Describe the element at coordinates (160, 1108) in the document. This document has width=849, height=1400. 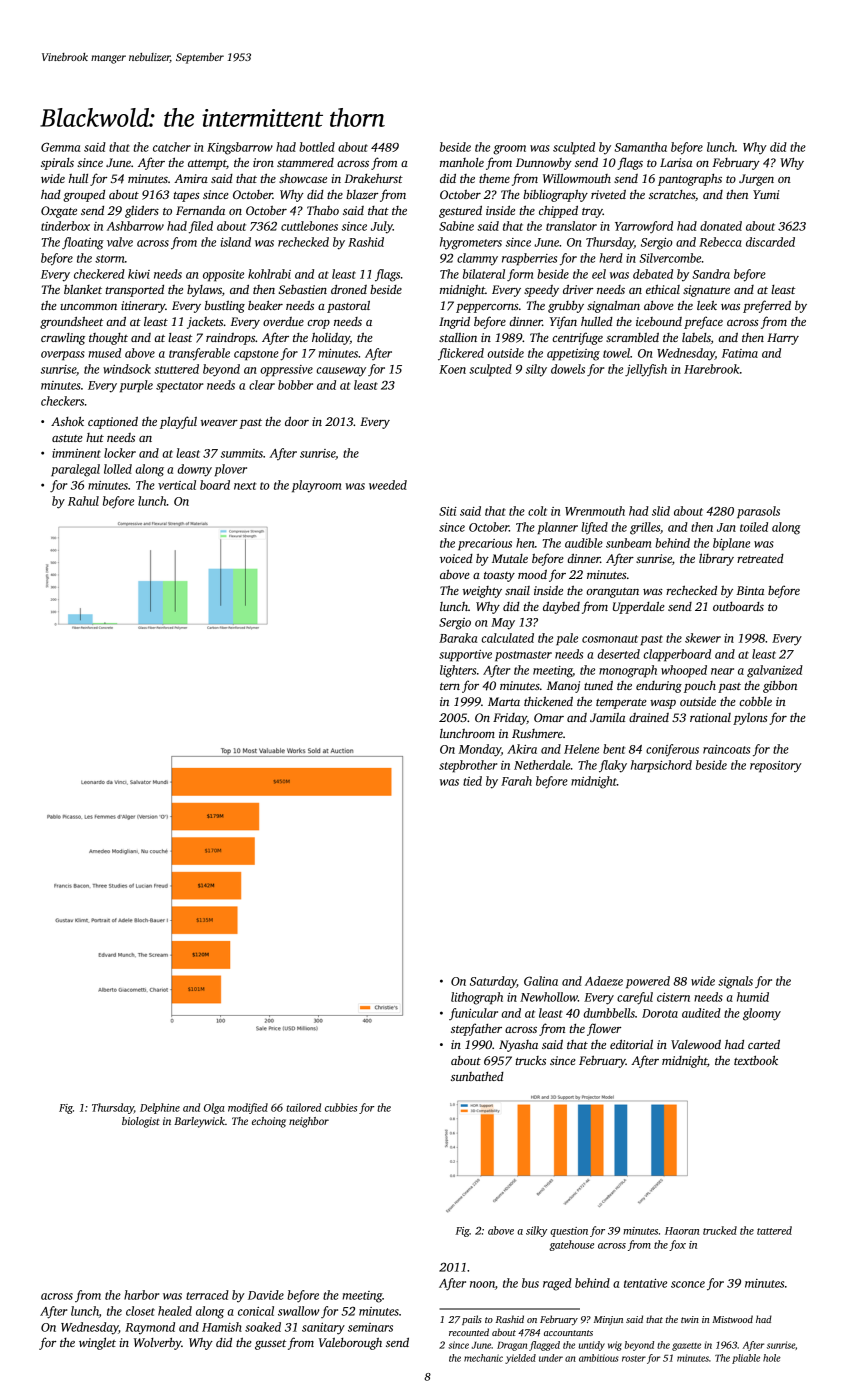
I see `Delphine` at that location.
